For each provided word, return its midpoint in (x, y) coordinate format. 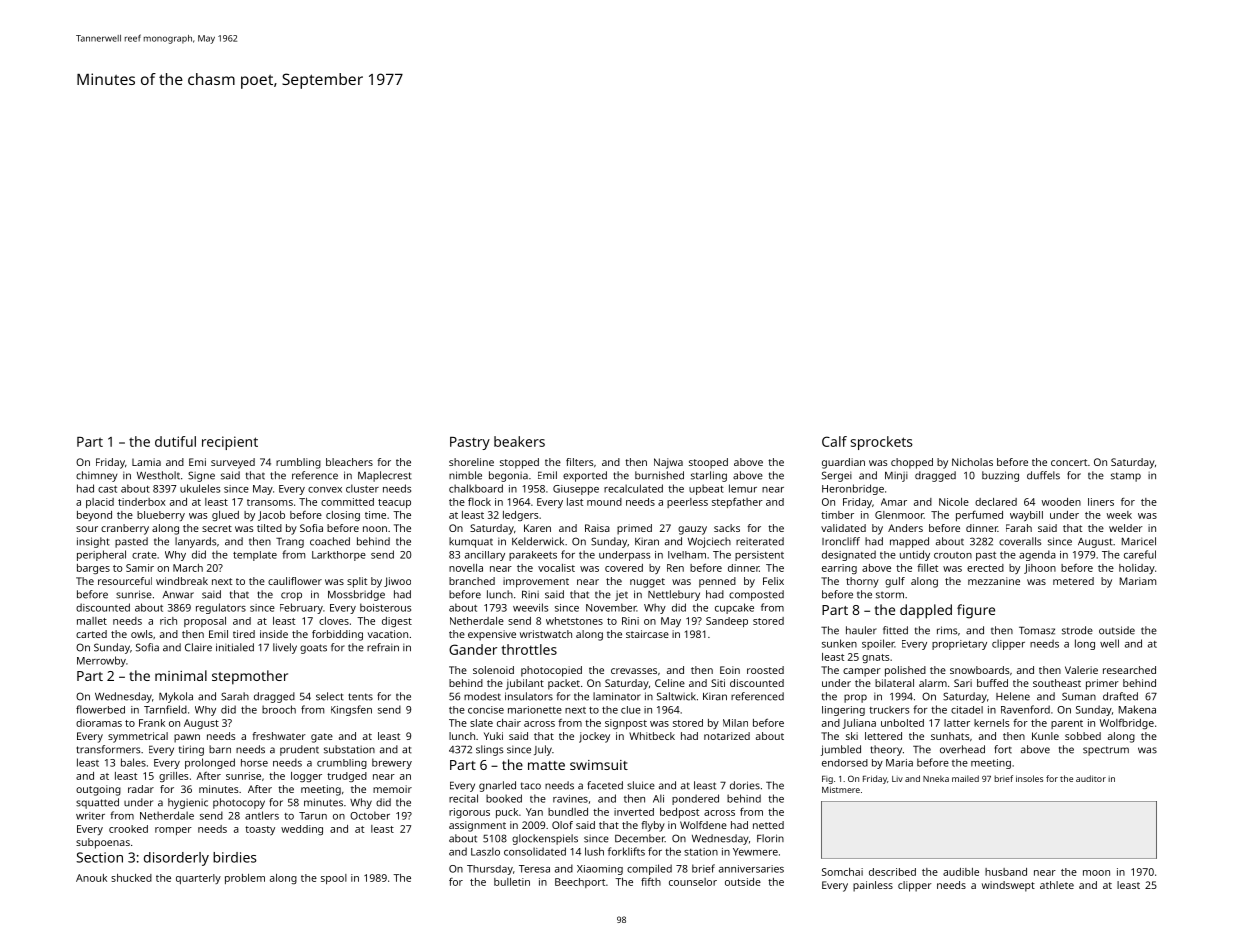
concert (1069, 462)
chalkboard (476, 488)
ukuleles (200, 488)
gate (322, 738)
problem (245, 879)
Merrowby (101, 661)
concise (486, 710)
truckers (889, 710)
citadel (967, 710)
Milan (735, 723)
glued (225, 516)
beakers (519, 441)
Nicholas (972, 462)
